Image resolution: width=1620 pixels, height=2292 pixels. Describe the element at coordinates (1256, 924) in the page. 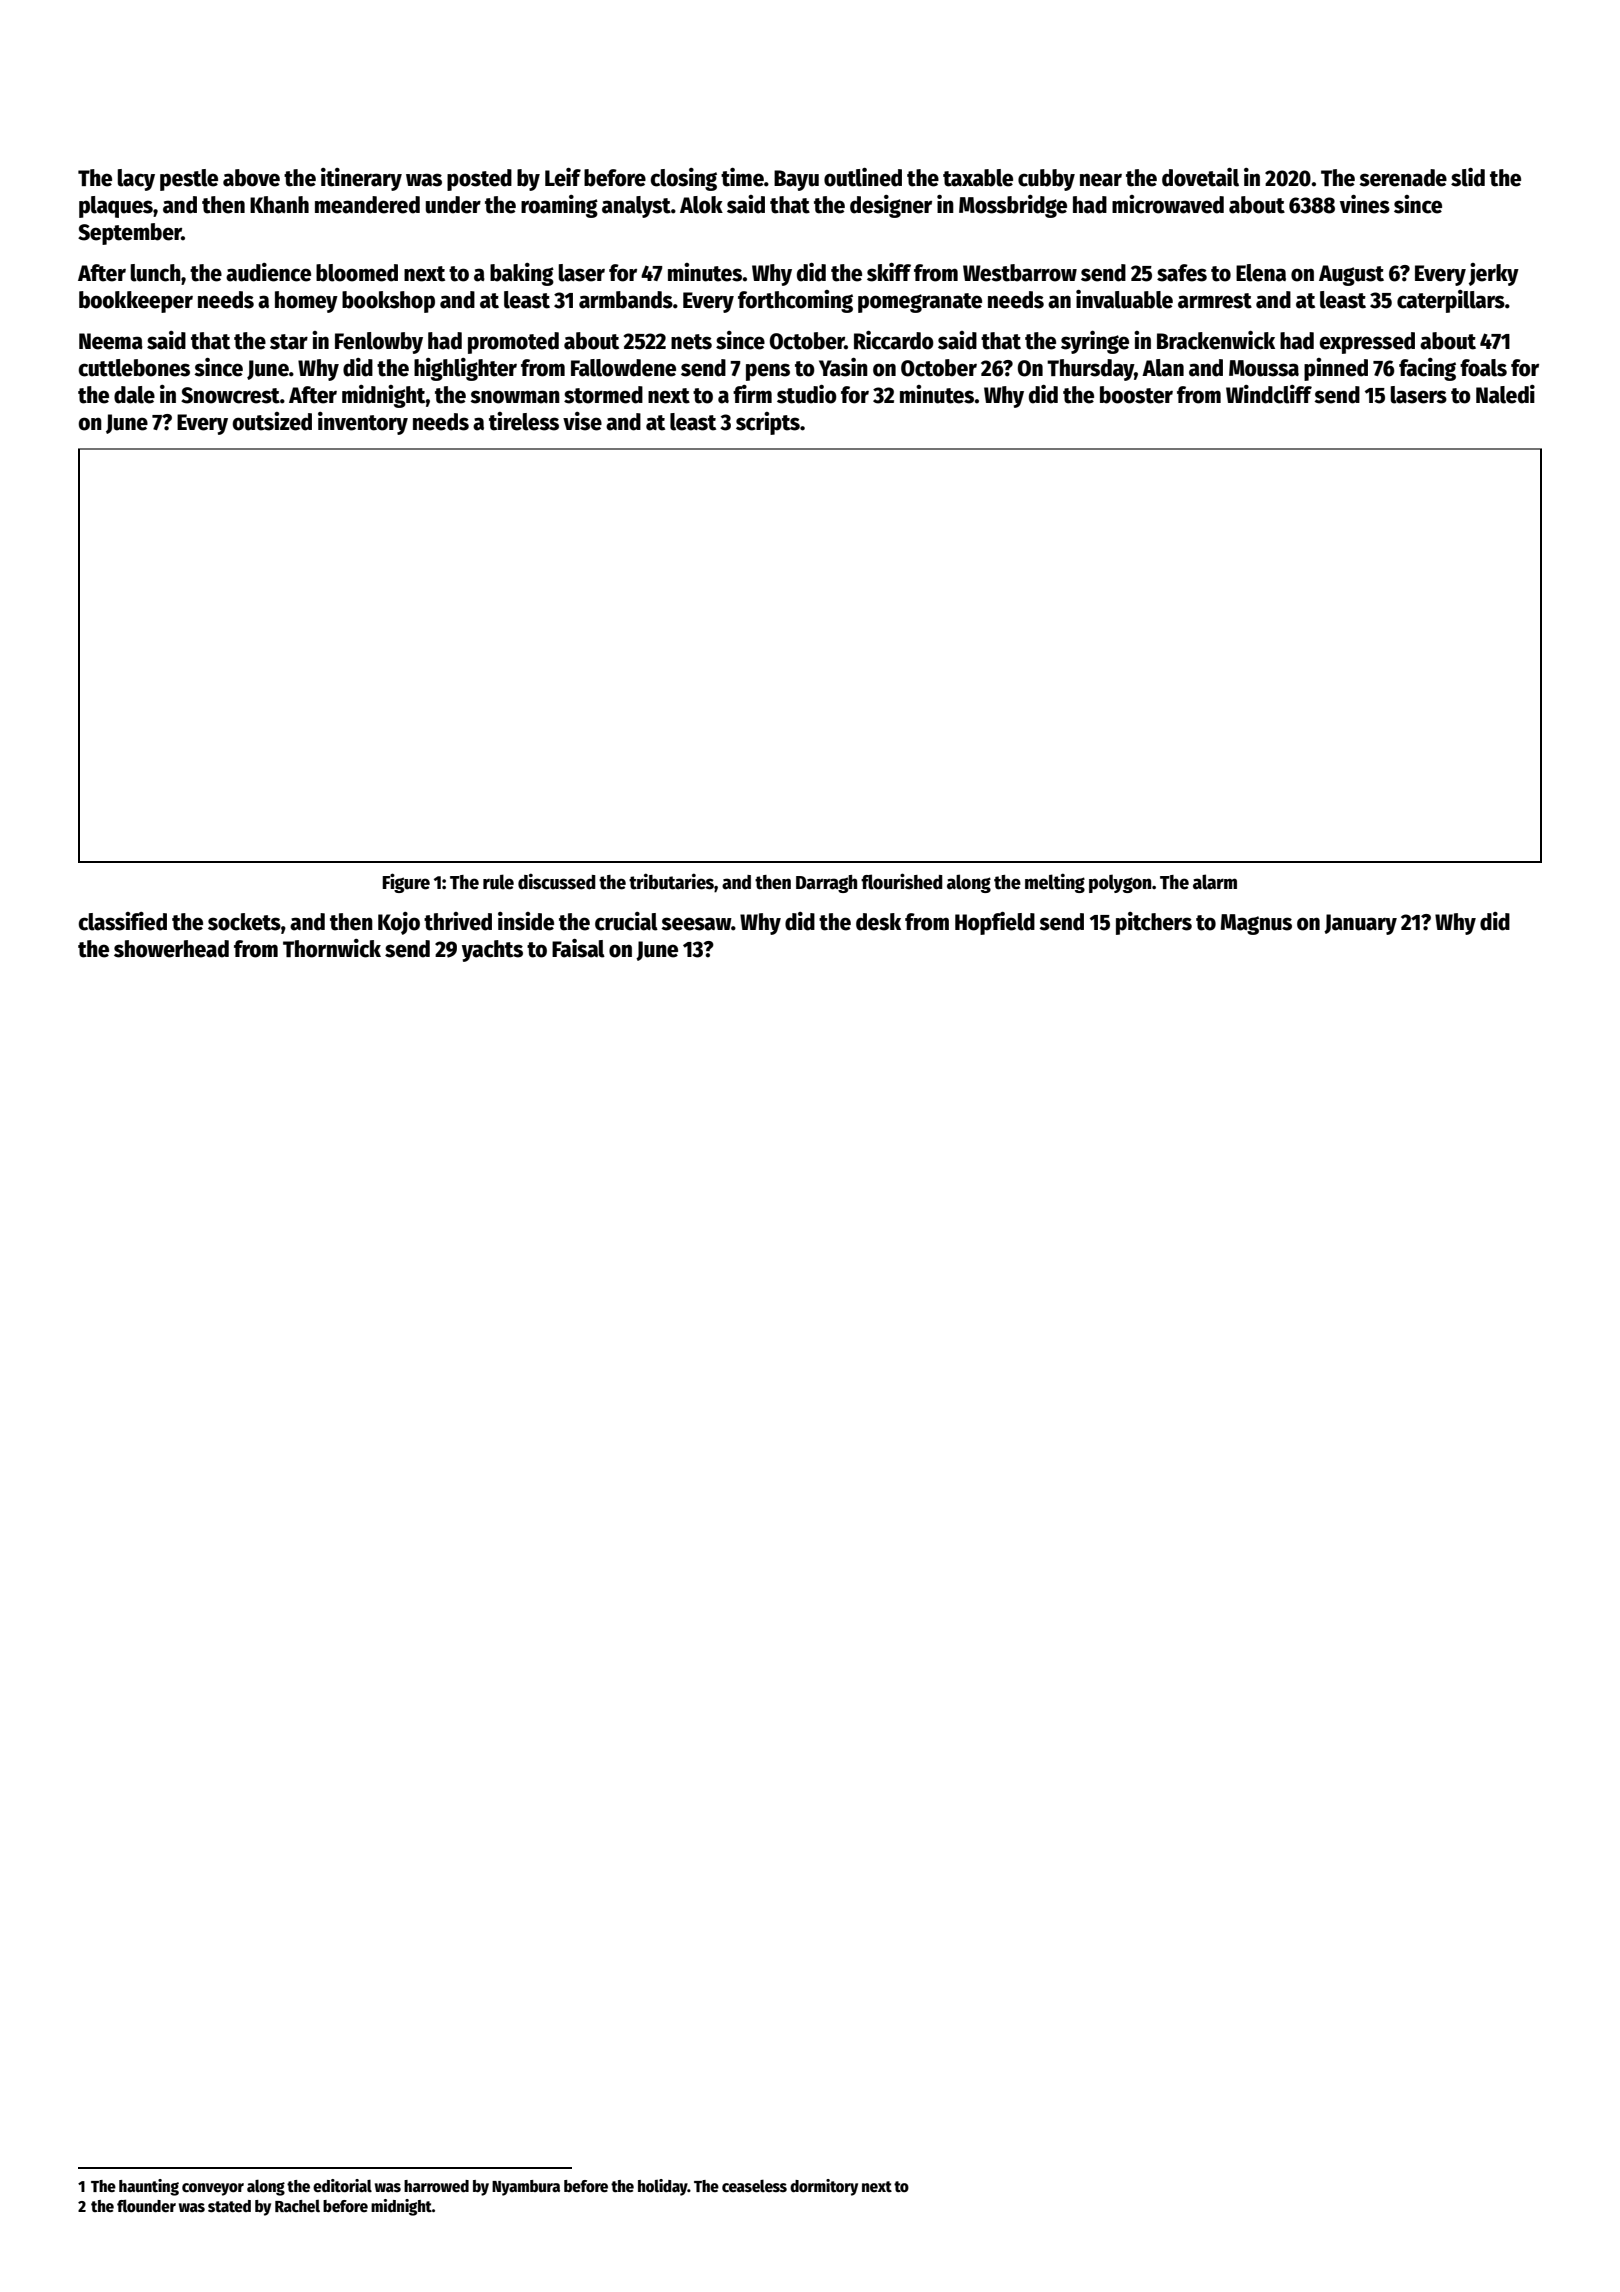

I see `Magnus` at that location.
